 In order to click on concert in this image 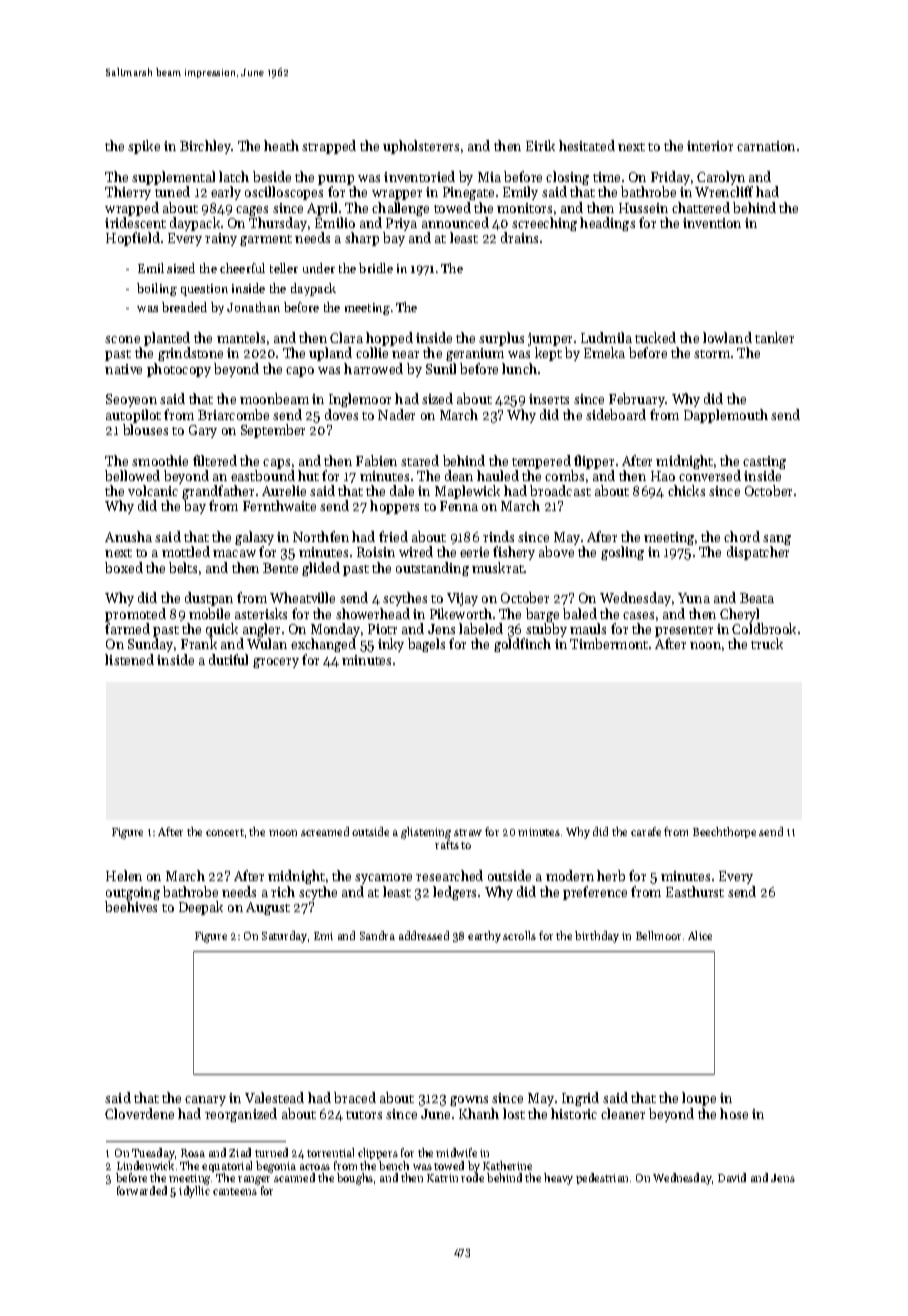, I will do `click(225, 832)`.
